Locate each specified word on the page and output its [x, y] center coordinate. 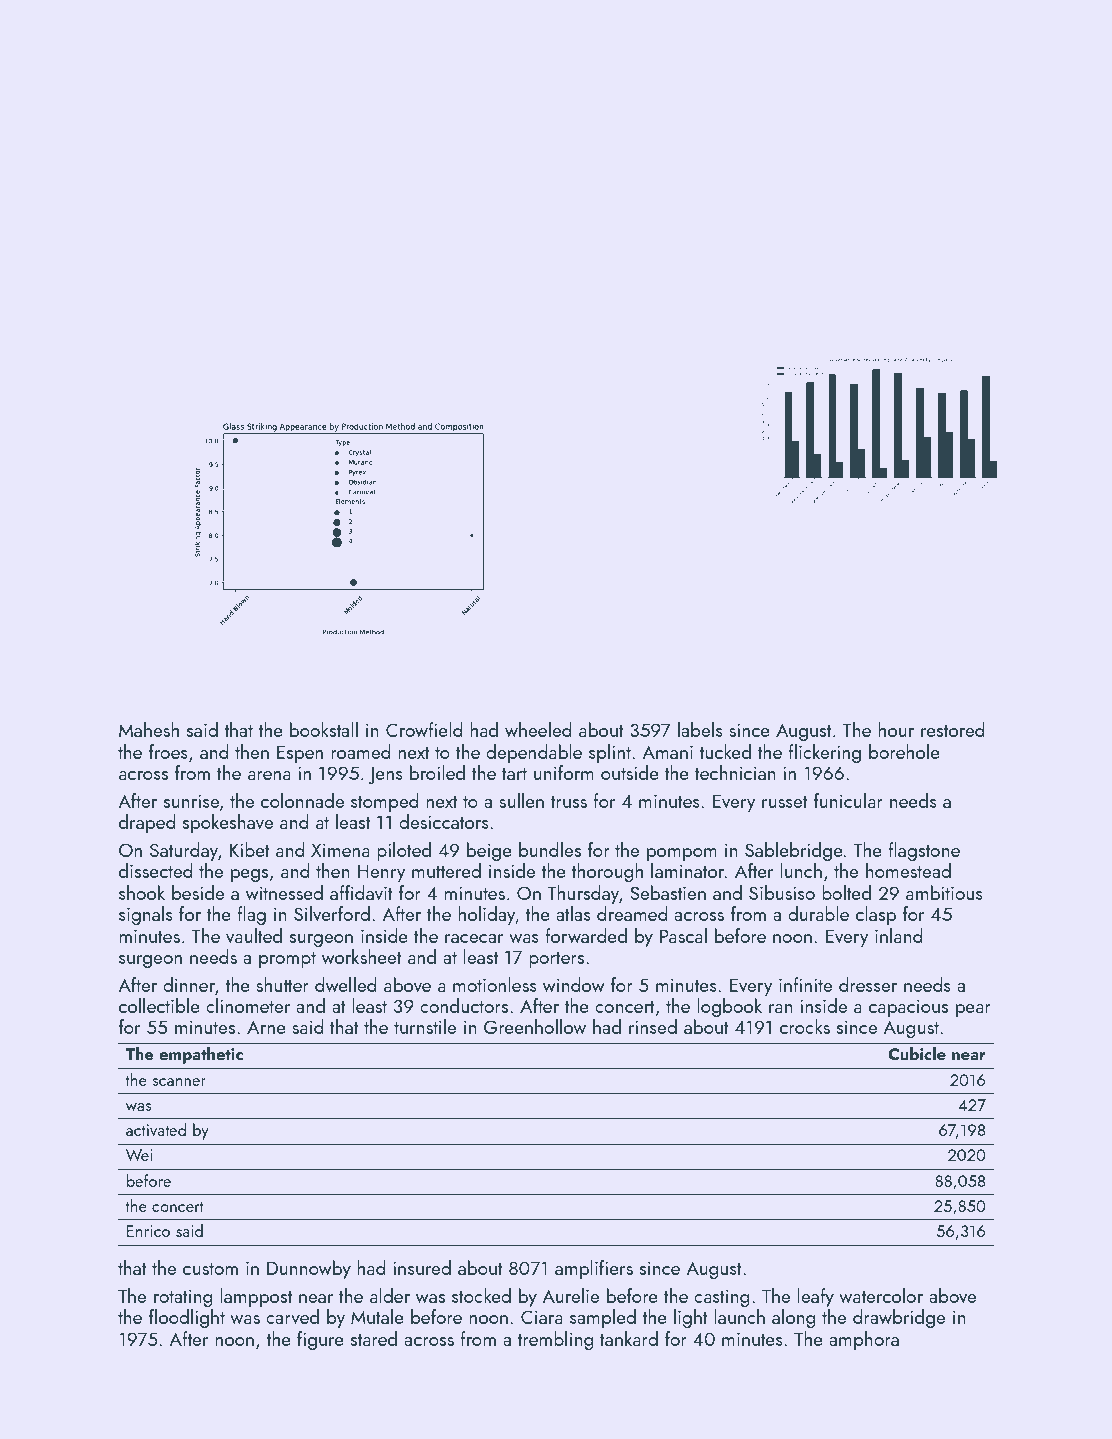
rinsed [653, 1026]
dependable [534, 753]
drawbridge [899, 1318]
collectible [159, 1005]
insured [422, 1267]
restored [953, 729]
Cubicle [917, 1054]
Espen [300, 754]
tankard [629, 1338]
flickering [824, 753]
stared [374, 1338]
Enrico [148, 1231]
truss [569, 802]
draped [147, 823]
